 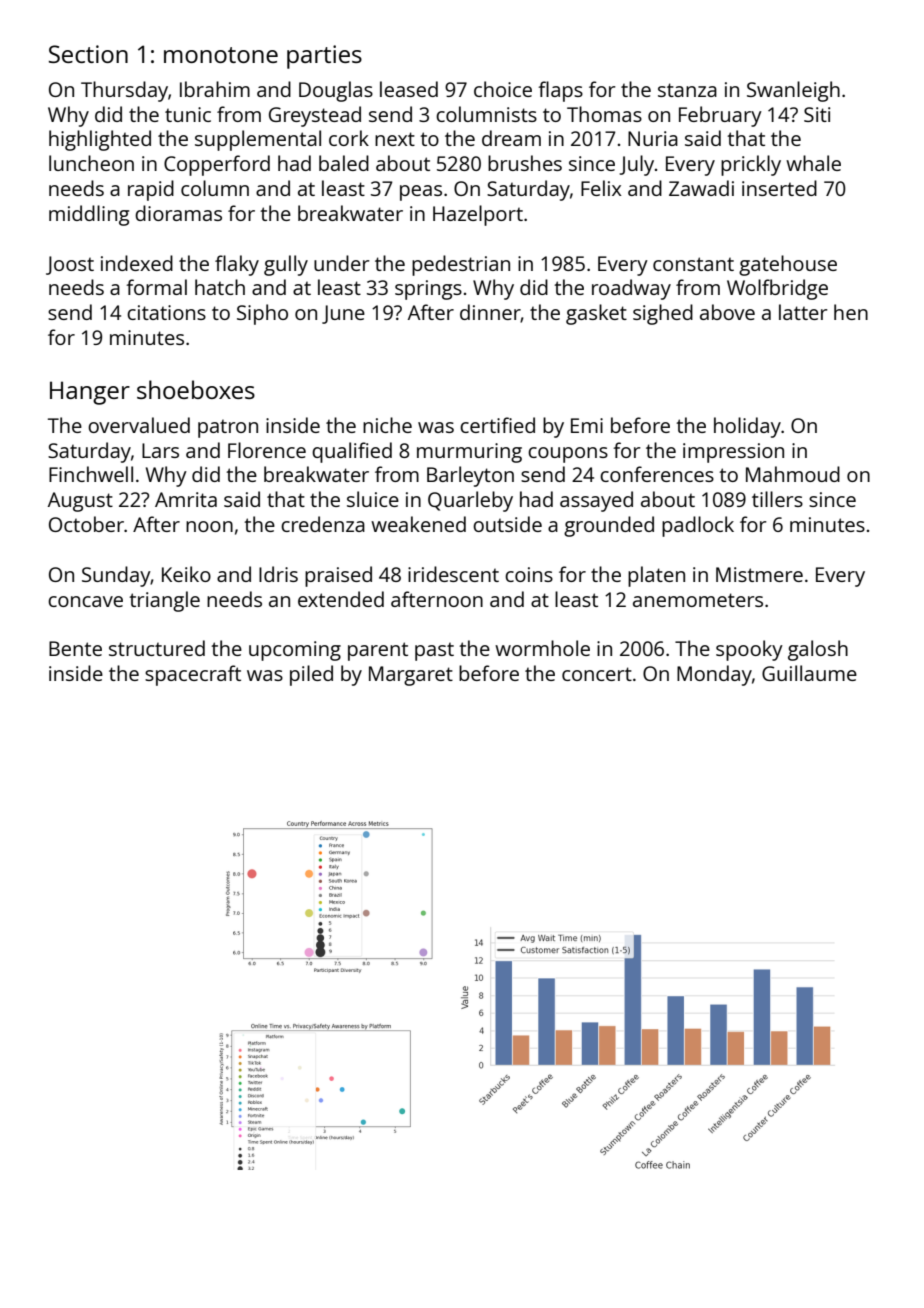 What do you see at coordinates (217, 165) in the image?
I see `Copperford` at bounding box center [217, 165].
